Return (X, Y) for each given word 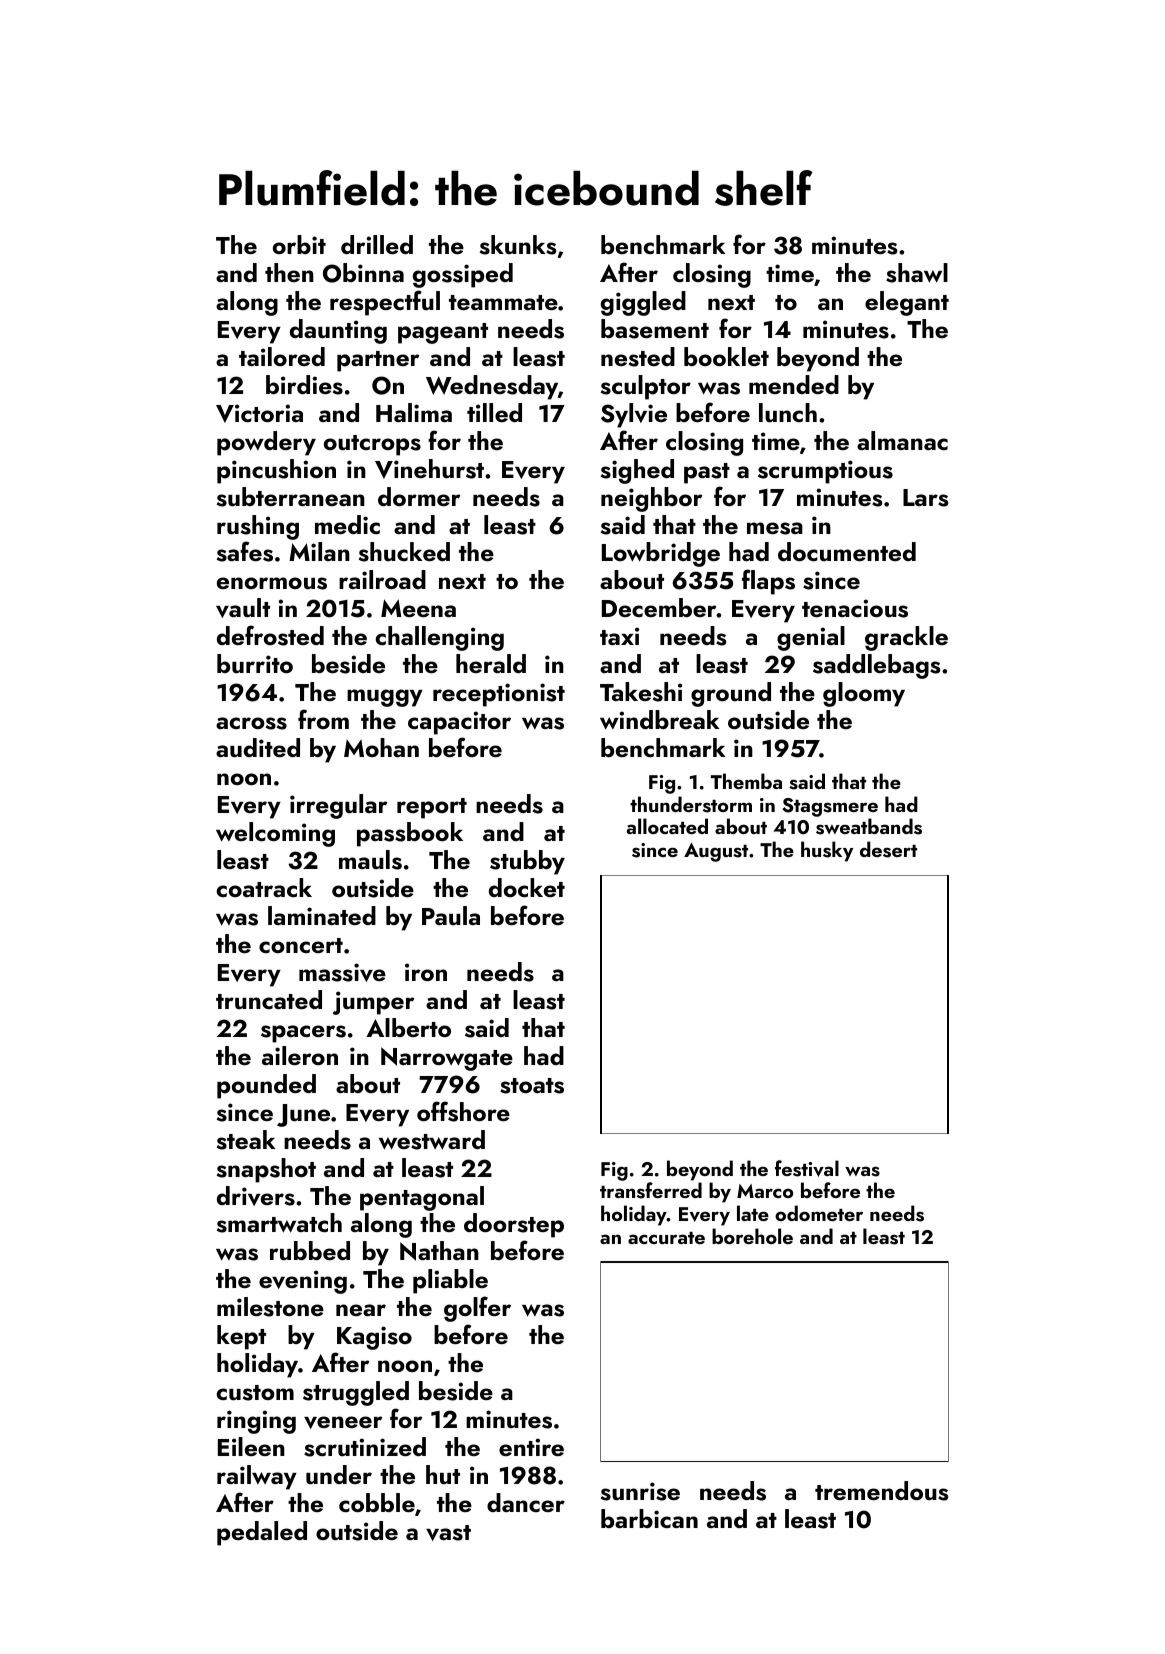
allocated (667, 826)
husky (827, 851)
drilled (377, 244)
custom (255, 1393)
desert (888, 849)
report (432, 808)
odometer (819, 1213)
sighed (637, 471)
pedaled (262, 1533)
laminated (322, 915)
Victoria (259, 413)
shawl (917, 273)
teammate (503, 302)
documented (847, 551)
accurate (666, 1238)
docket (527, 887)
